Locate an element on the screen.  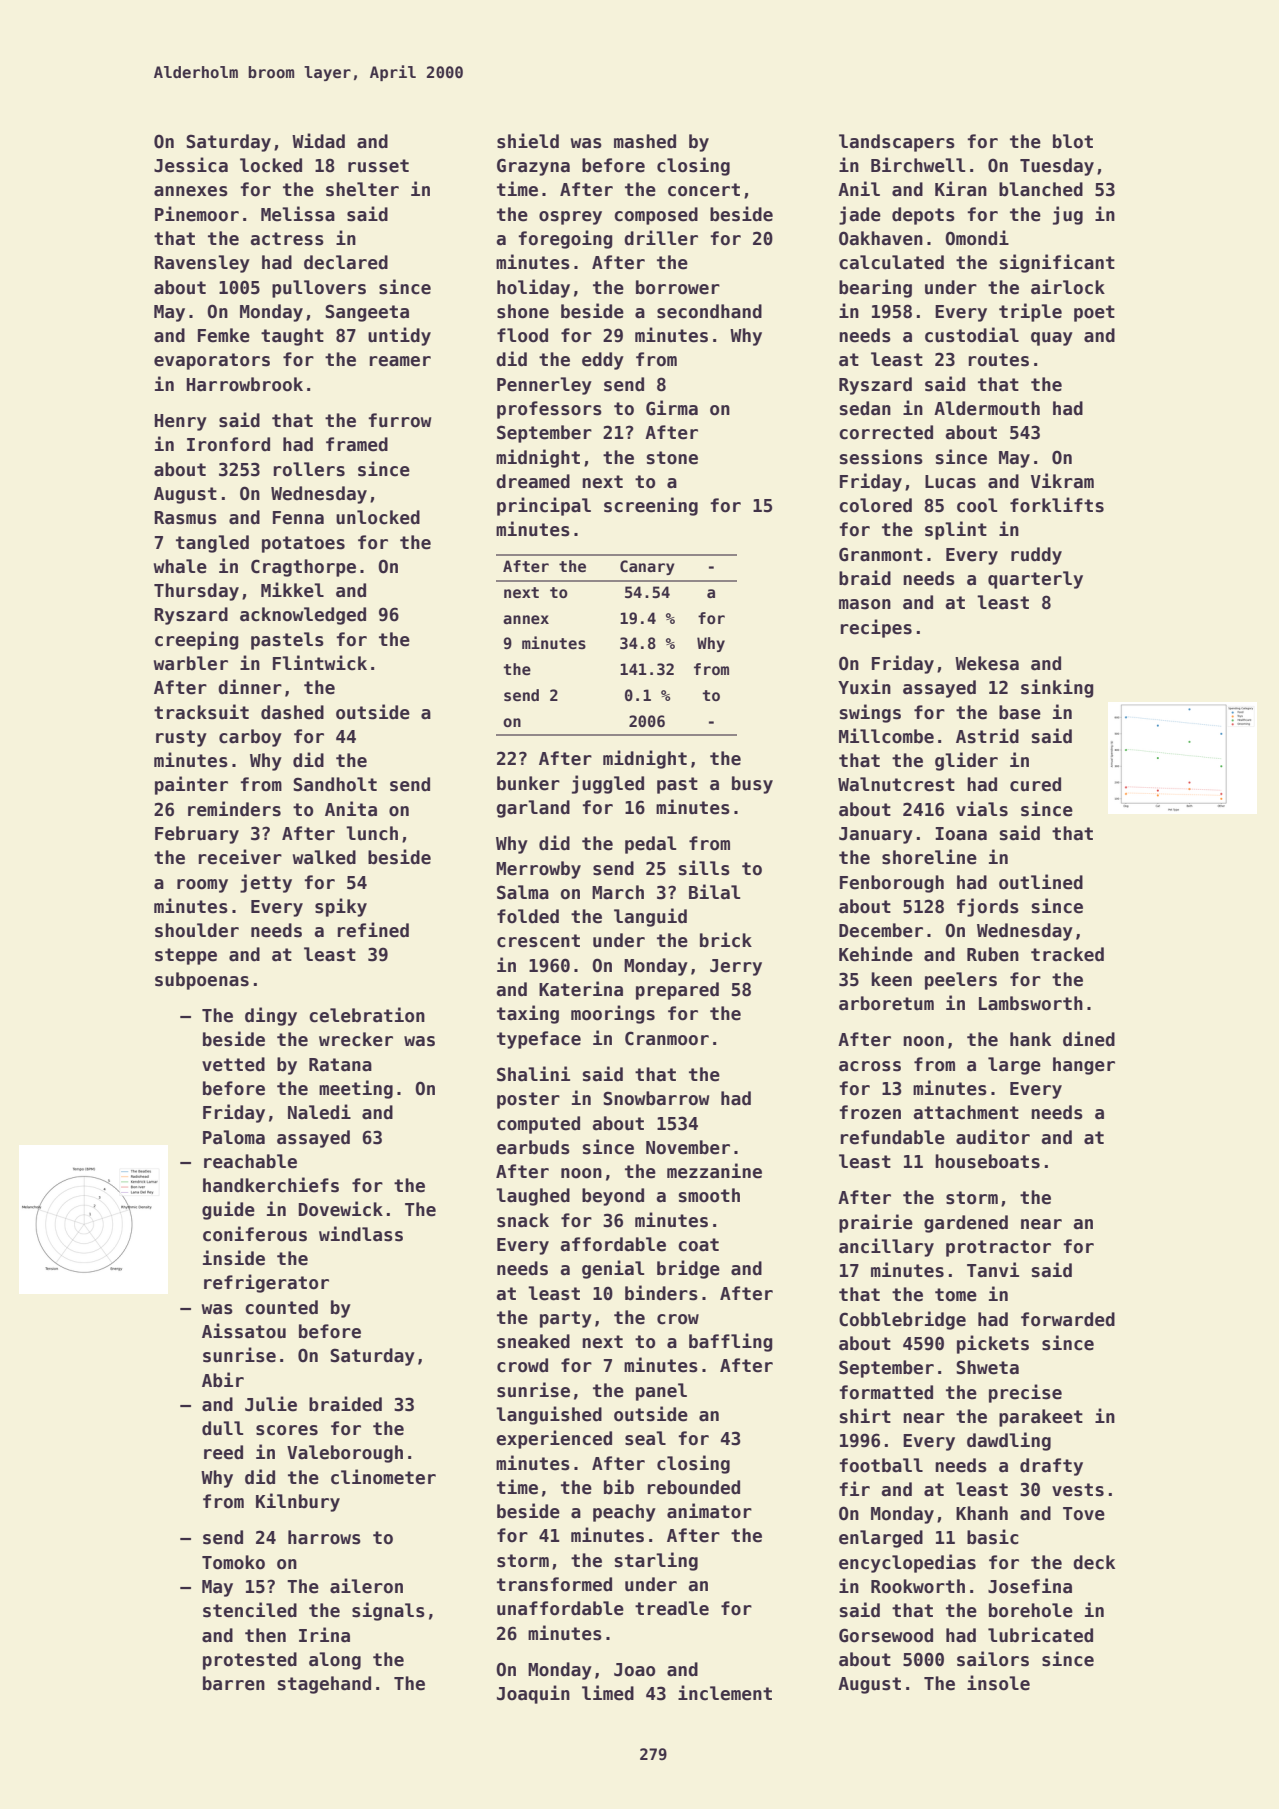
dull is located at coordinates (222, 1428).
